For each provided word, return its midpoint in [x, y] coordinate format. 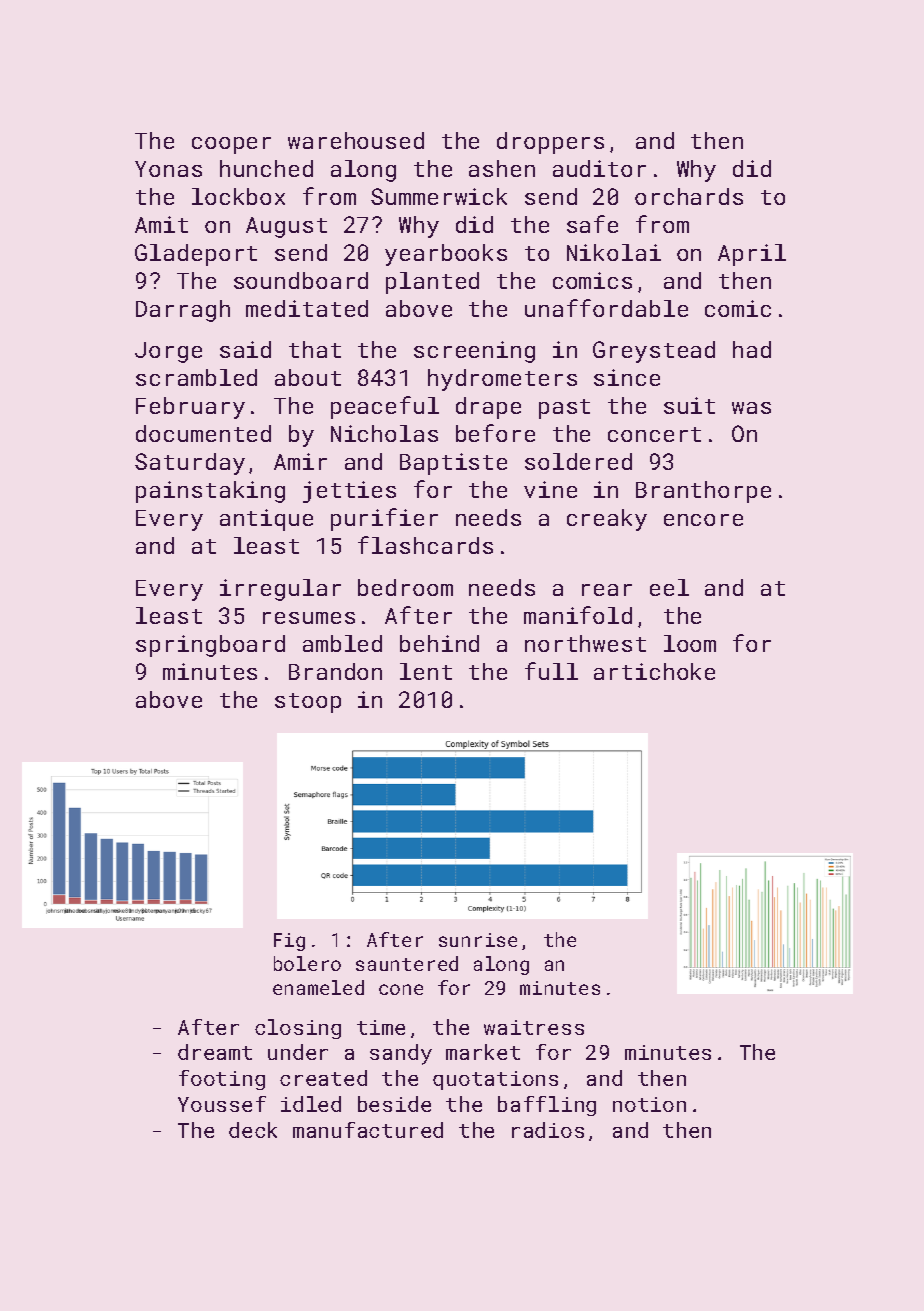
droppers [550, 143]
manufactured [368, 1130]
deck [253, 1130]
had [752, 349]
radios [548, 1130]
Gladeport [196, 255]
